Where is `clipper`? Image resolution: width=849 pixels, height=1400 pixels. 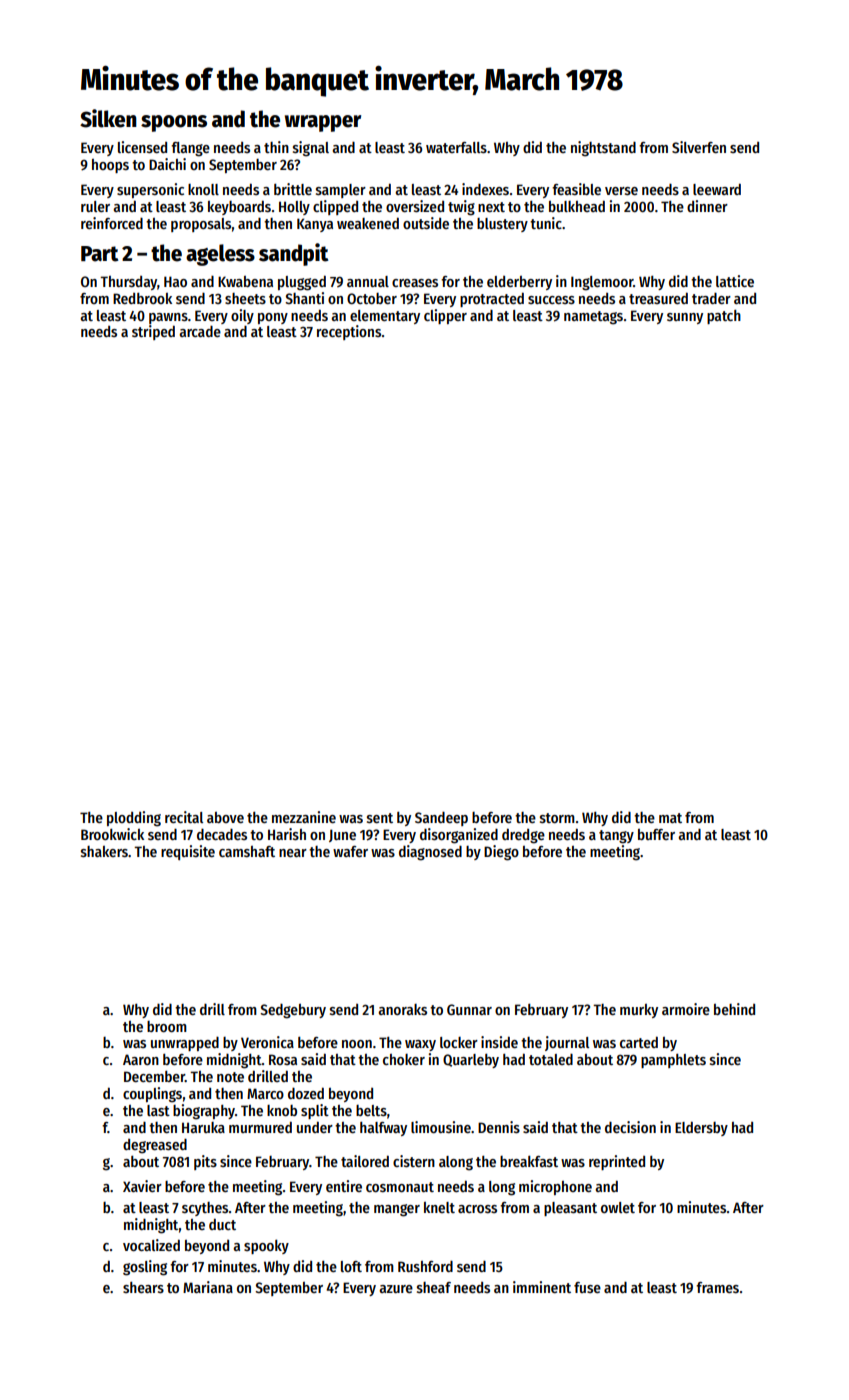
clipper is located at coordinates (445, 316).
